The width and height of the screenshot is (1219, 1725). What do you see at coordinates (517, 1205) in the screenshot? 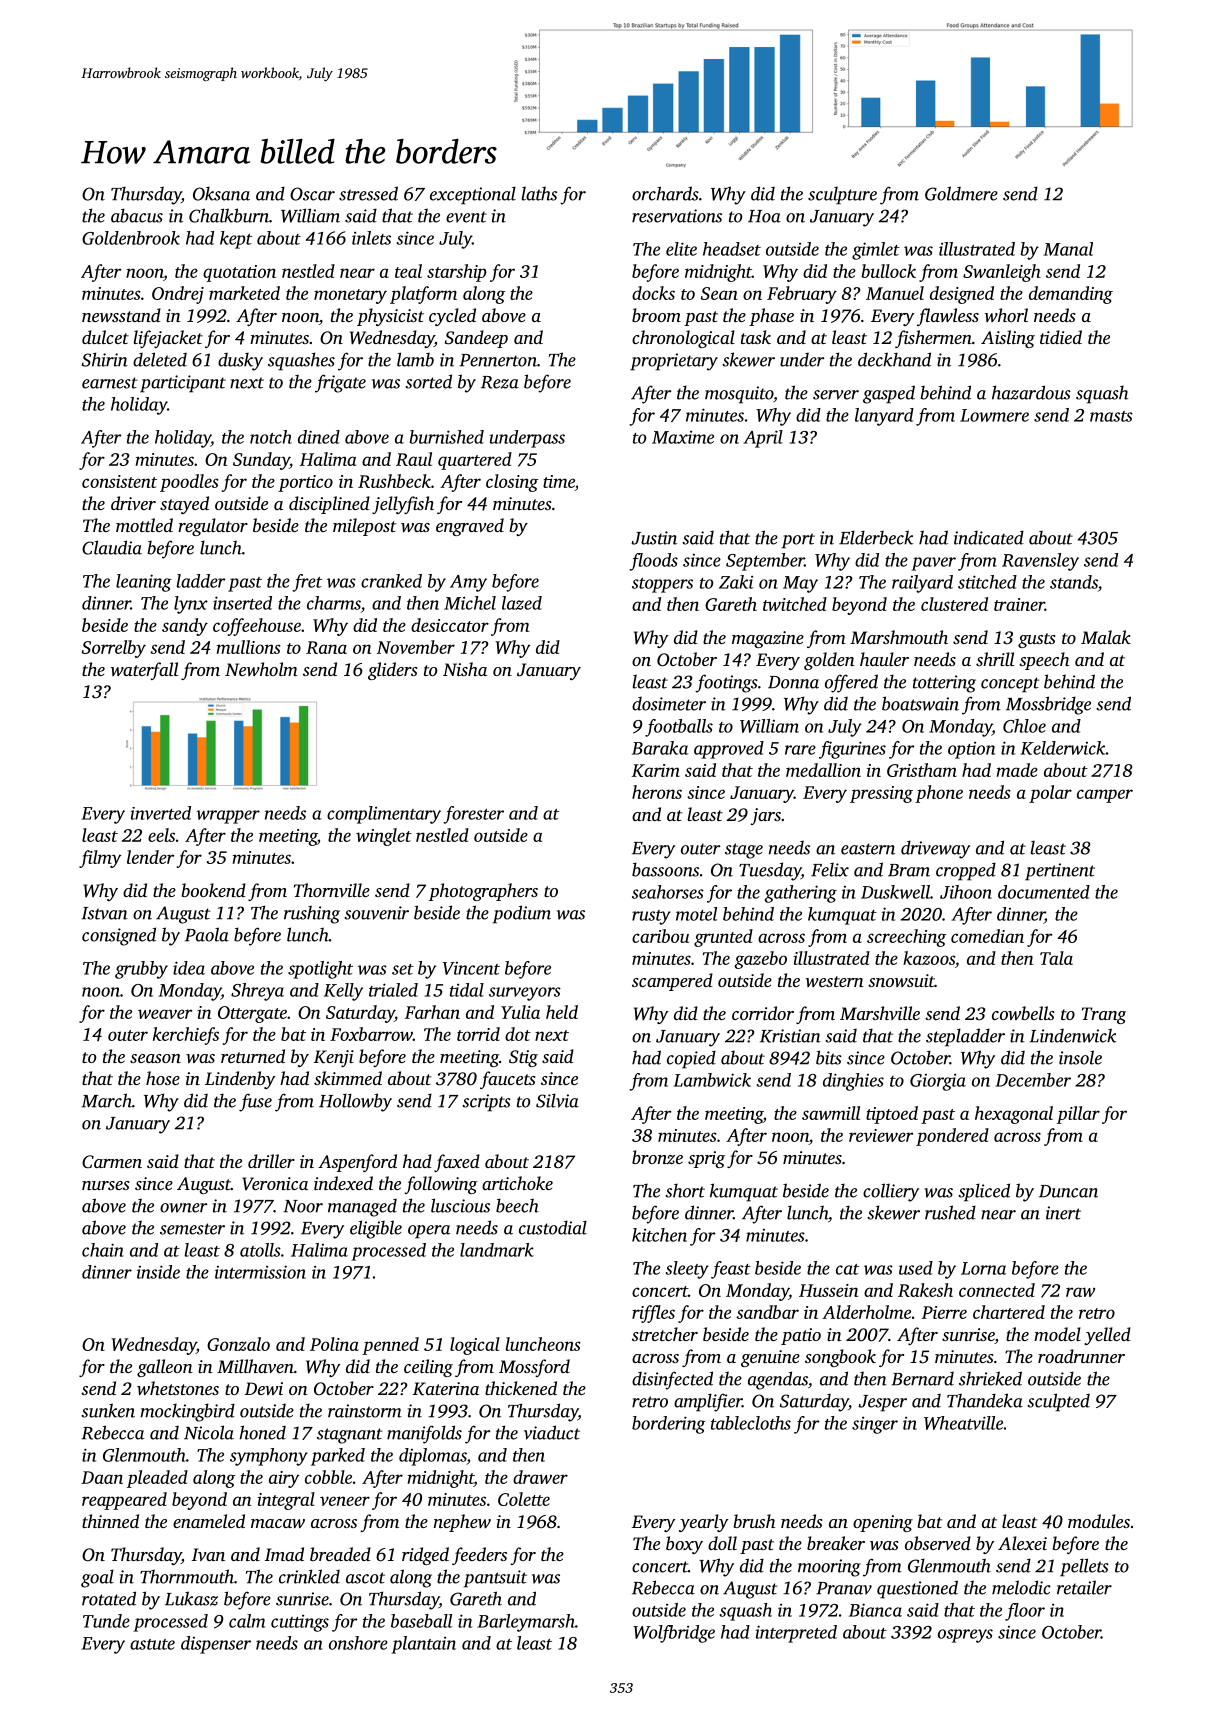
I see `beech` at bounding box center [517, 1205].
